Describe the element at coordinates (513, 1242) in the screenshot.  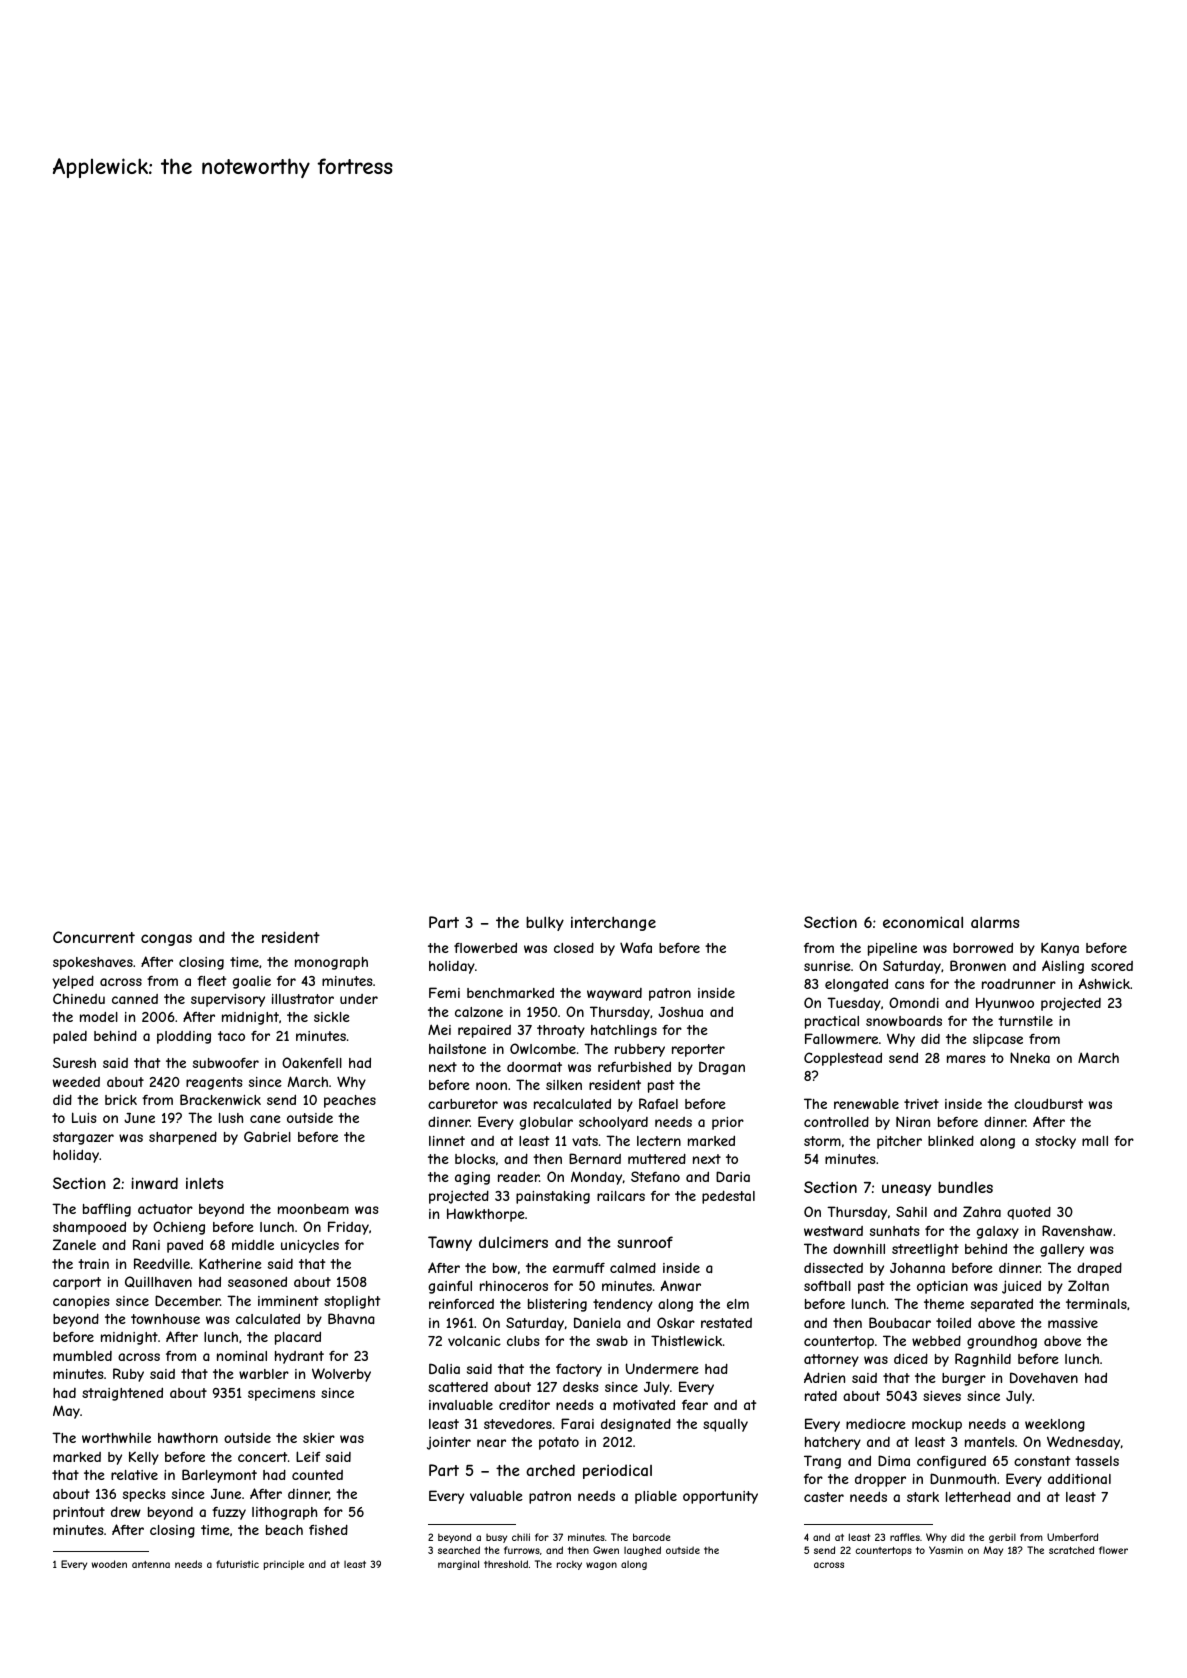
I see `dulcimers` at that location.
